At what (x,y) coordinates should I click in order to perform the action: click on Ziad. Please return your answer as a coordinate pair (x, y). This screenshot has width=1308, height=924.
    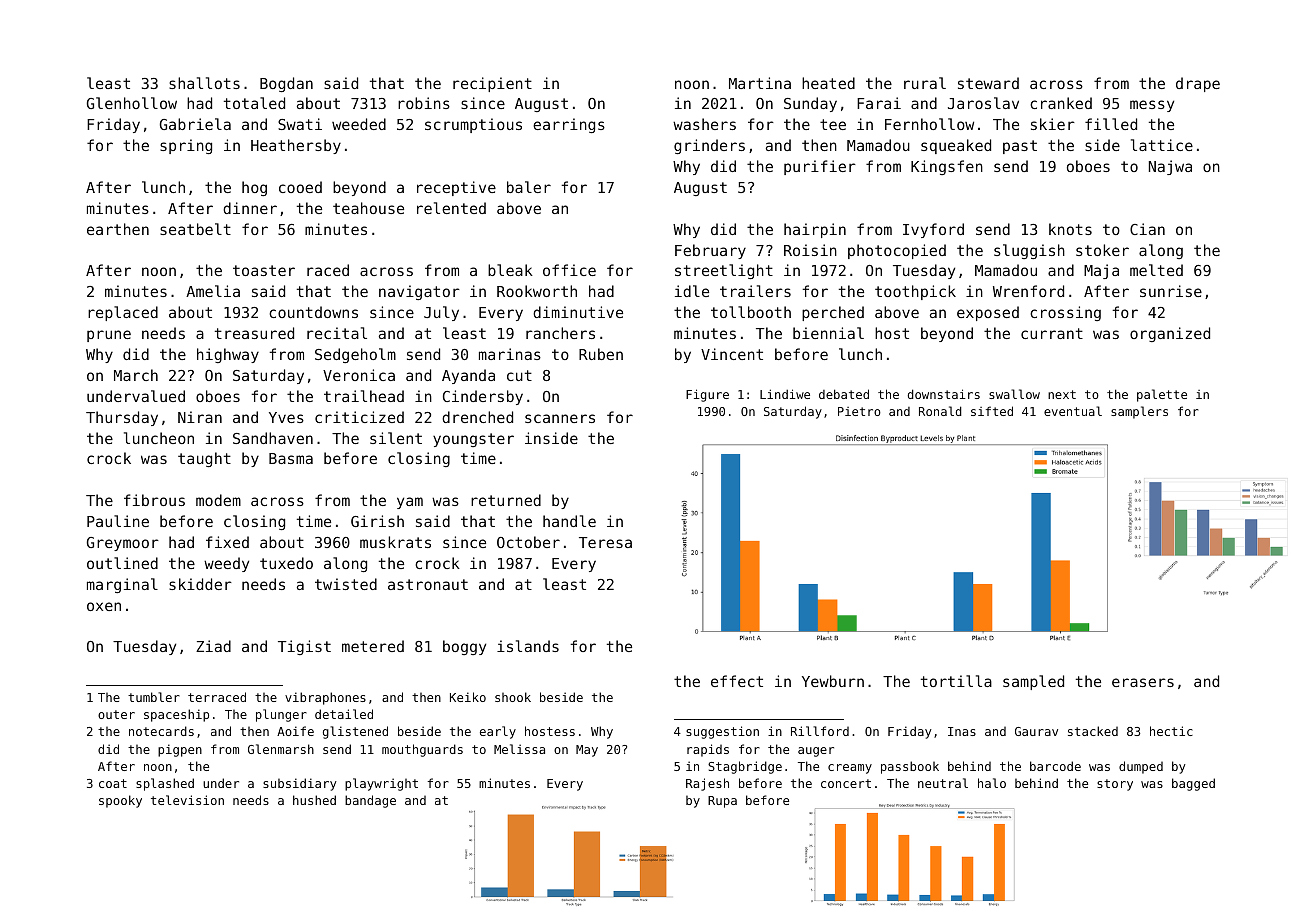
    Looking at the image, I should click on (213, 646).
